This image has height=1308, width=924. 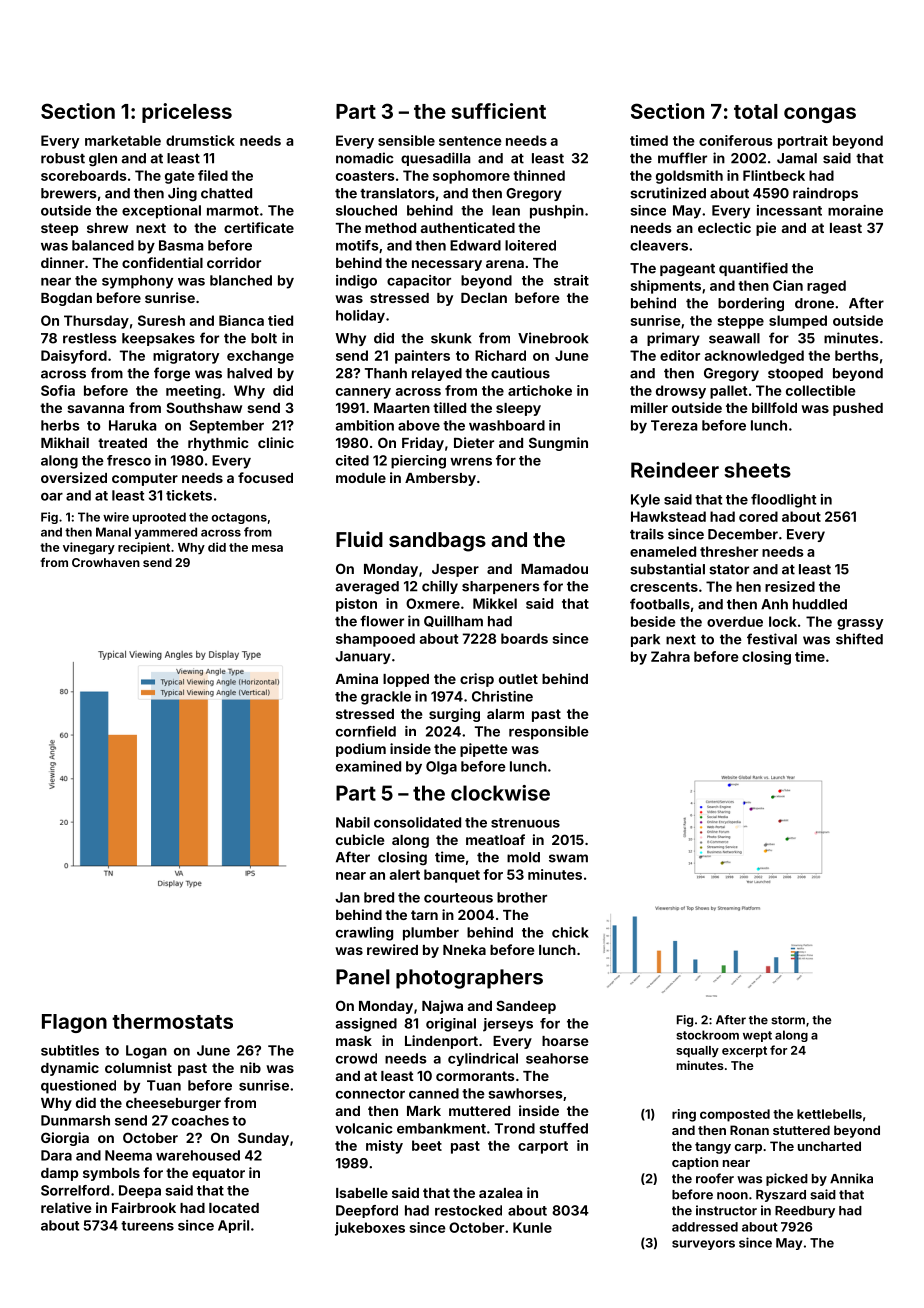 I want to click on picked, so click(x=787, y=1179).
